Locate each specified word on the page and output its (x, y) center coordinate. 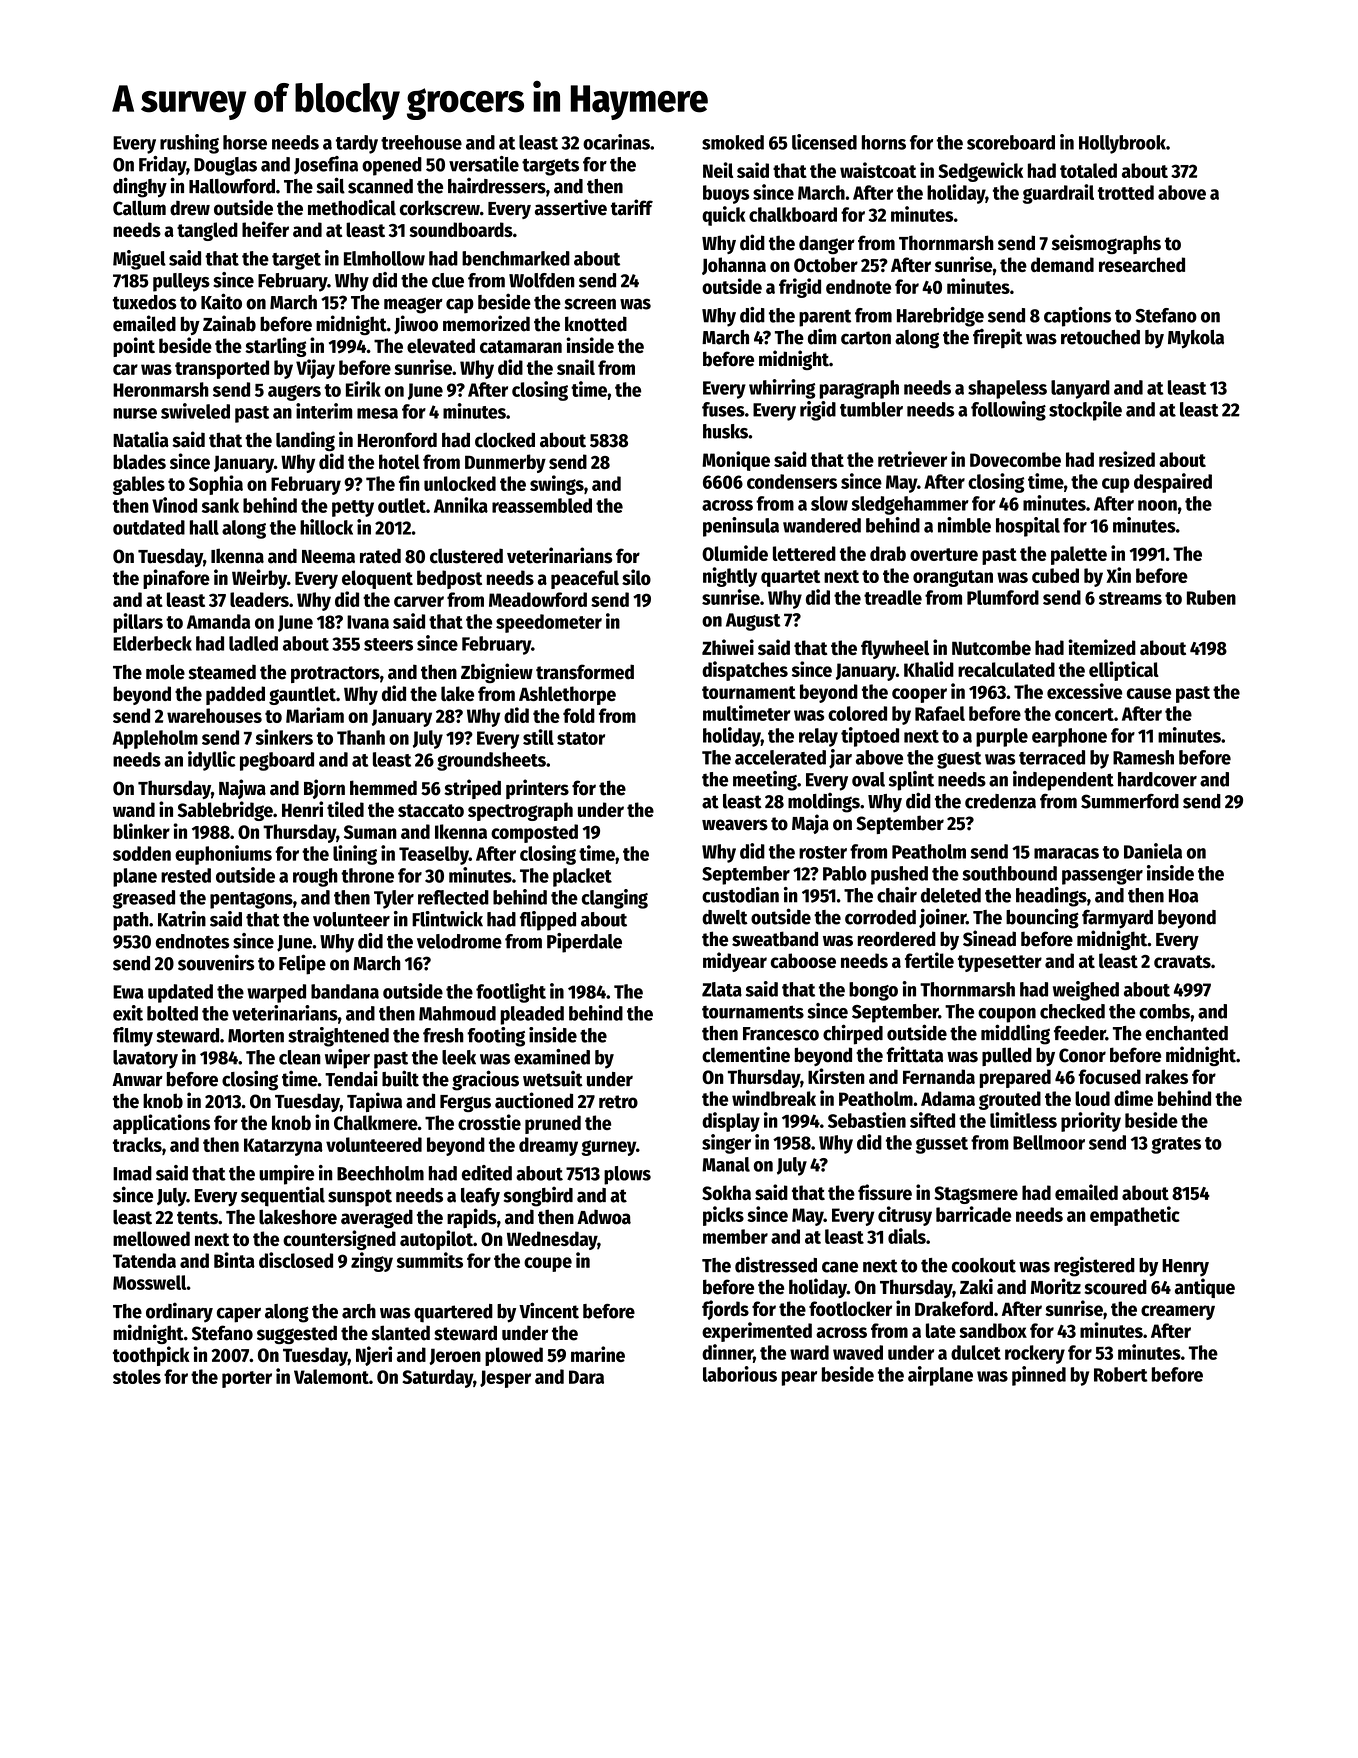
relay (818, 737)
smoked (733, 142)
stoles (137, 1376)
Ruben (1211, 597)
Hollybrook (1122, 144)
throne (367, 875)
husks (725, 431)
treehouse (421, 142)
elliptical (1124, 671)
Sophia (216, 485)
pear (799, 1378)
